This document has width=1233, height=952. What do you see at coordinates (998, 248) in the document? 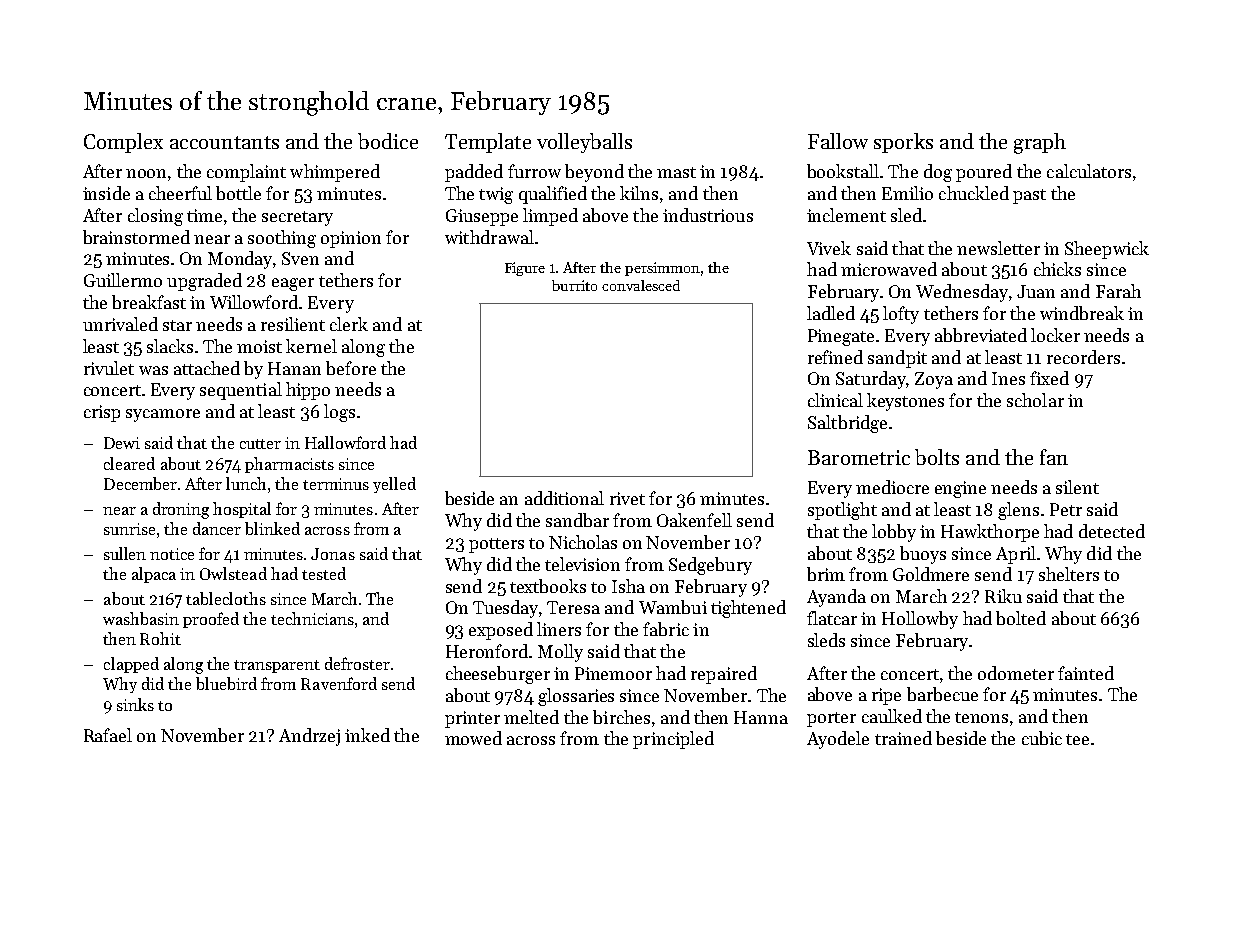
I see `newsletter` at bounding box center [998, 248].
